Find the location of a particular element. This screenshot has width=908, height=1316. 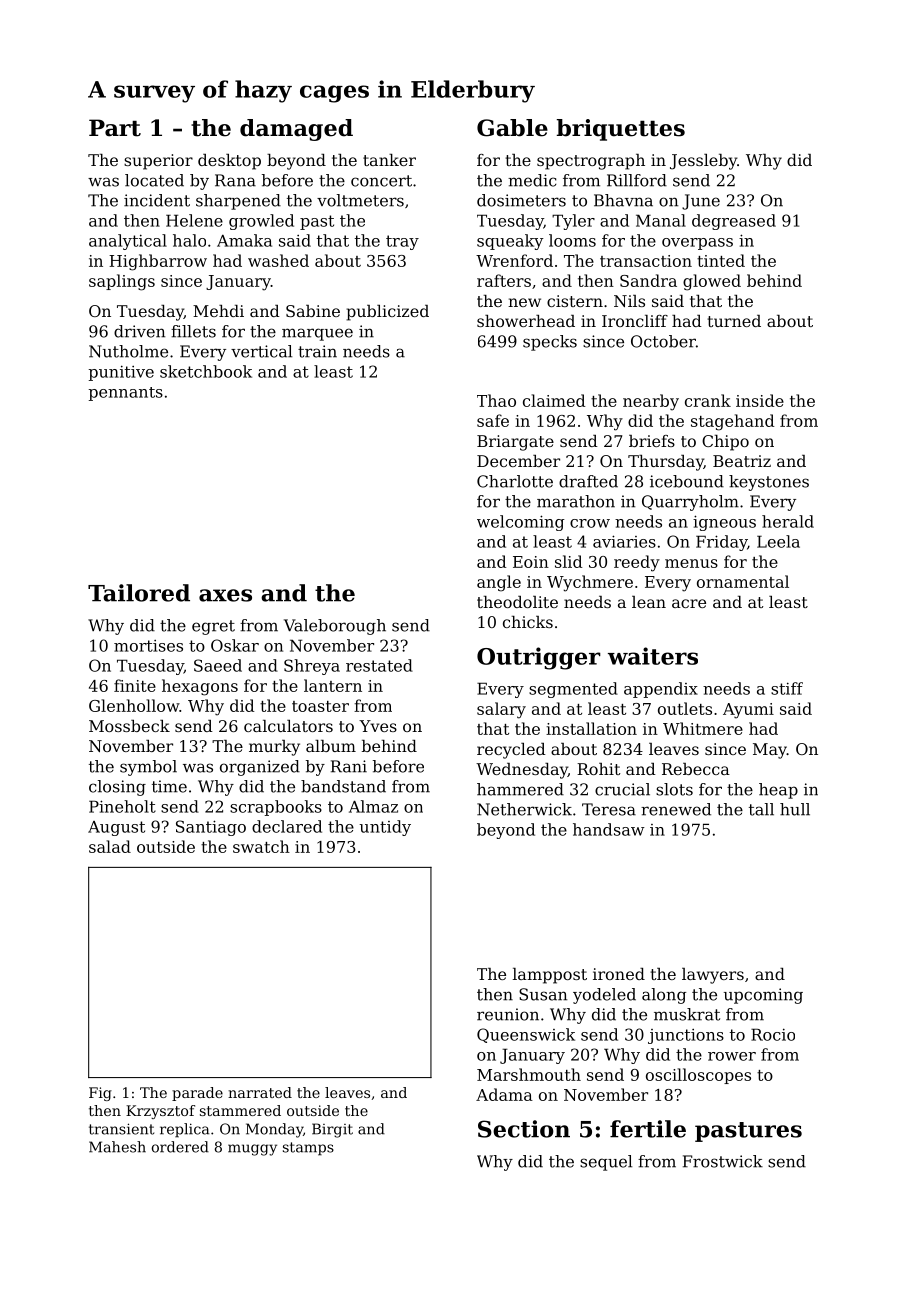

swatch is located at coordinates (261, 846).
